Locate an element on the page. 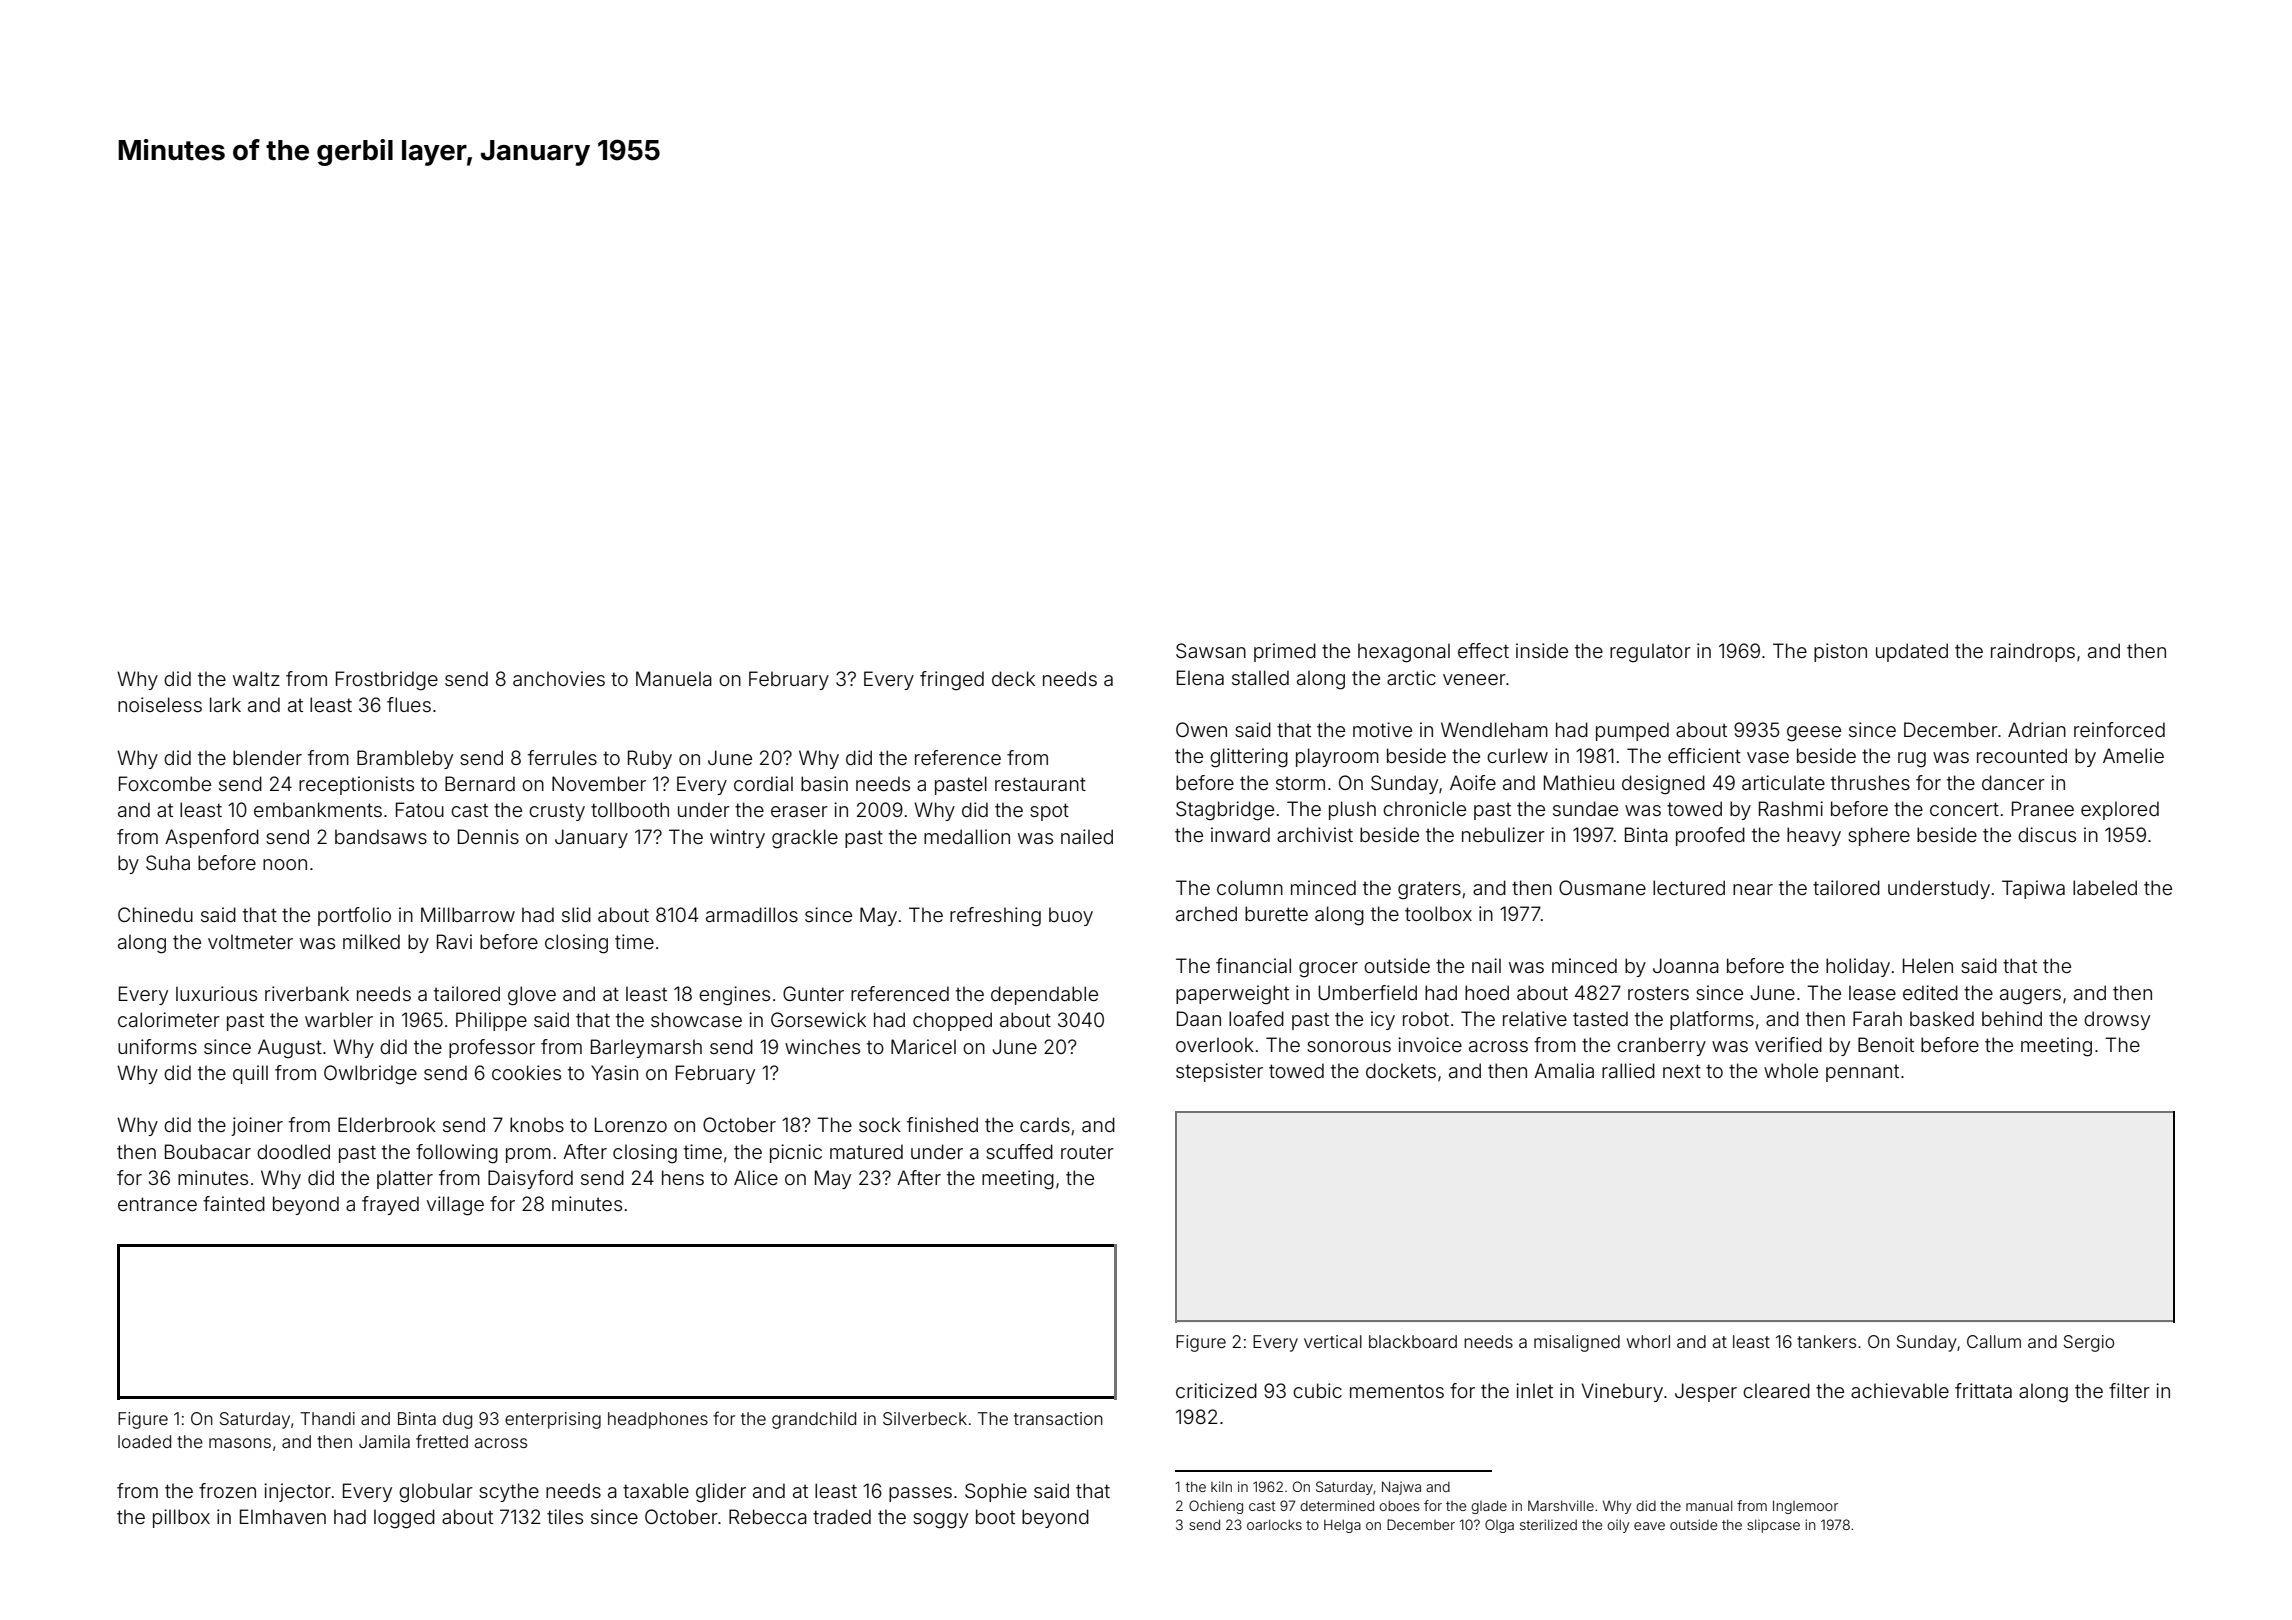 This page has height=1620, width=2292. medallion is located at coordinates (967, 836).
